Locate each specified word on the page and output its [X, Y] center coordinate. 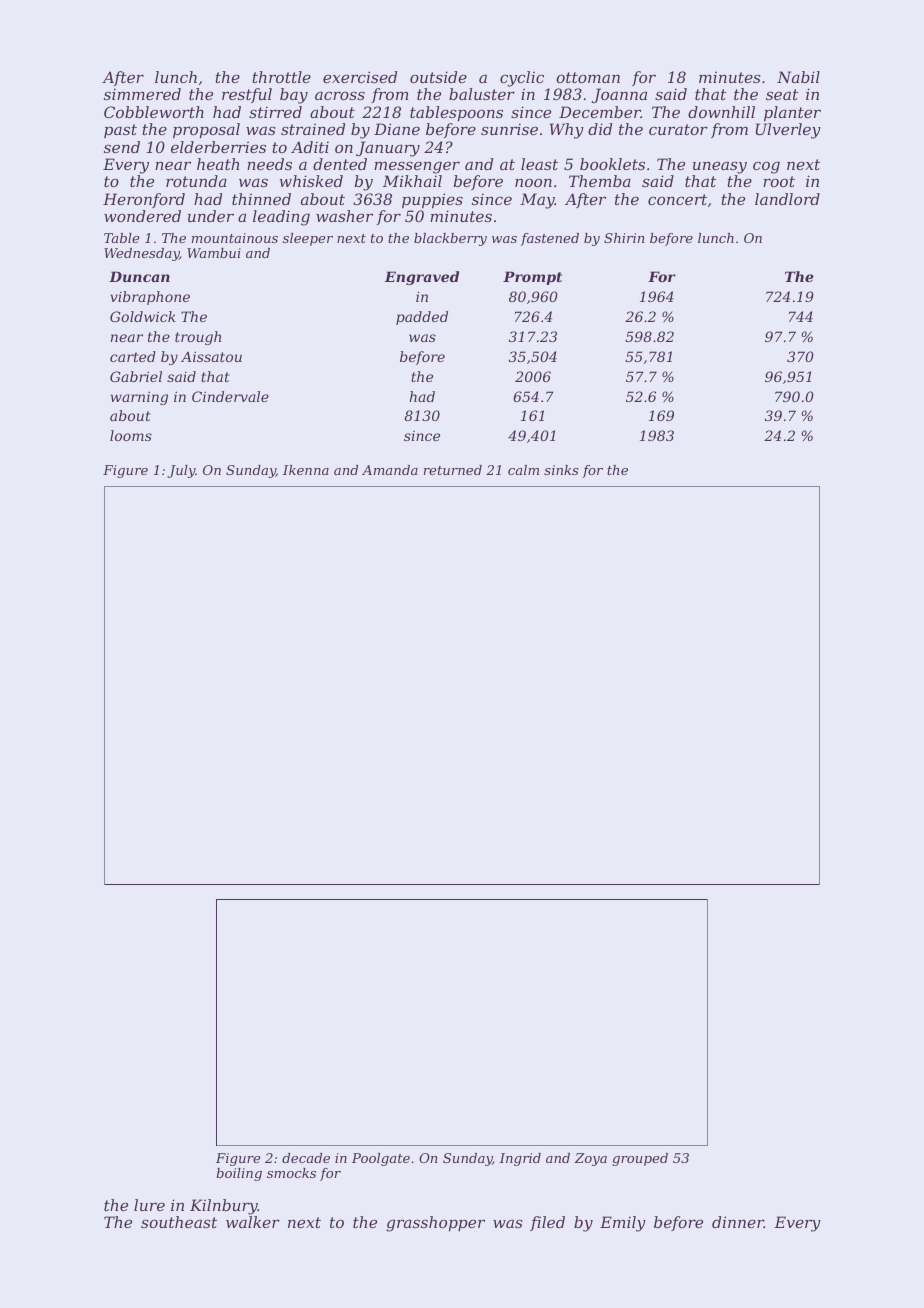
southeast [179, 1222]
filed [547, 1223]
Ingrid [520, 1159]
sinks [561, 470]
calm [523, 470]
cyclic [522, 79]
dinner [738, 1222]
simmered [142, 94]
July [181, 471]
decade [306, 1158]
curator [678, 129]
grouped [640, 1159]
